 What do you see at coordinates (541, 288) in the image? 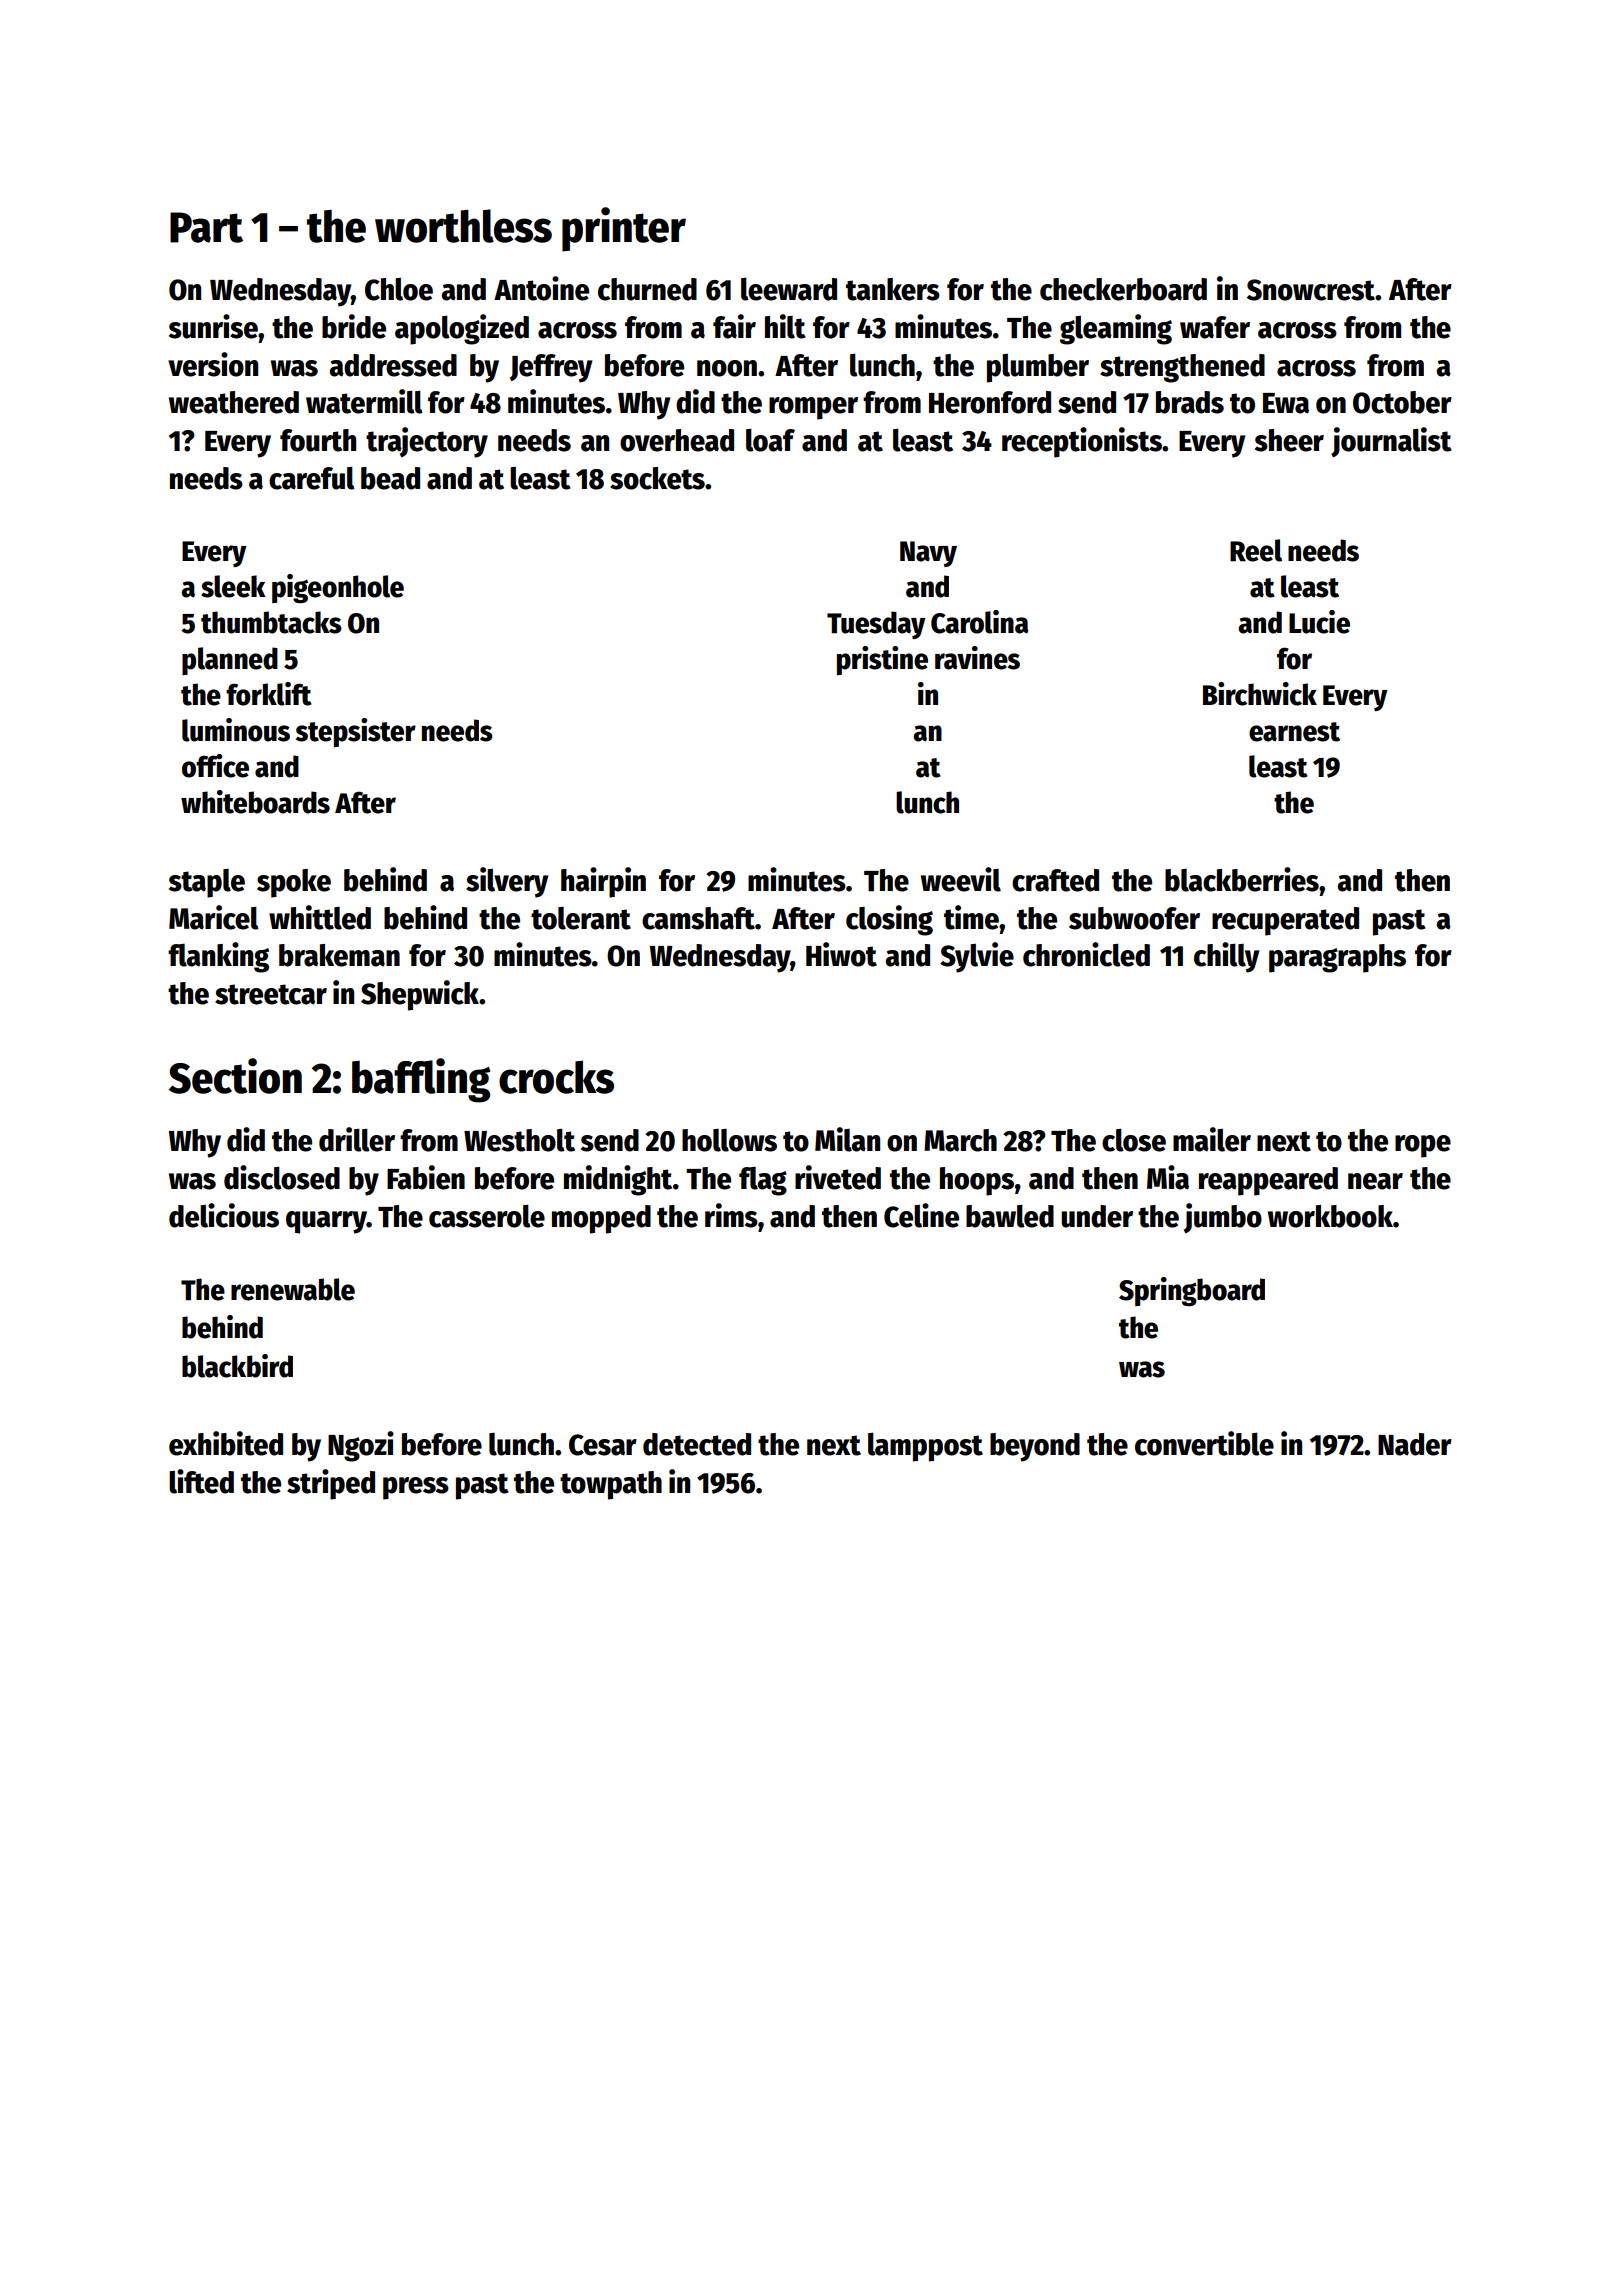
I see `Antoine` at bounding box center [541, 288].
